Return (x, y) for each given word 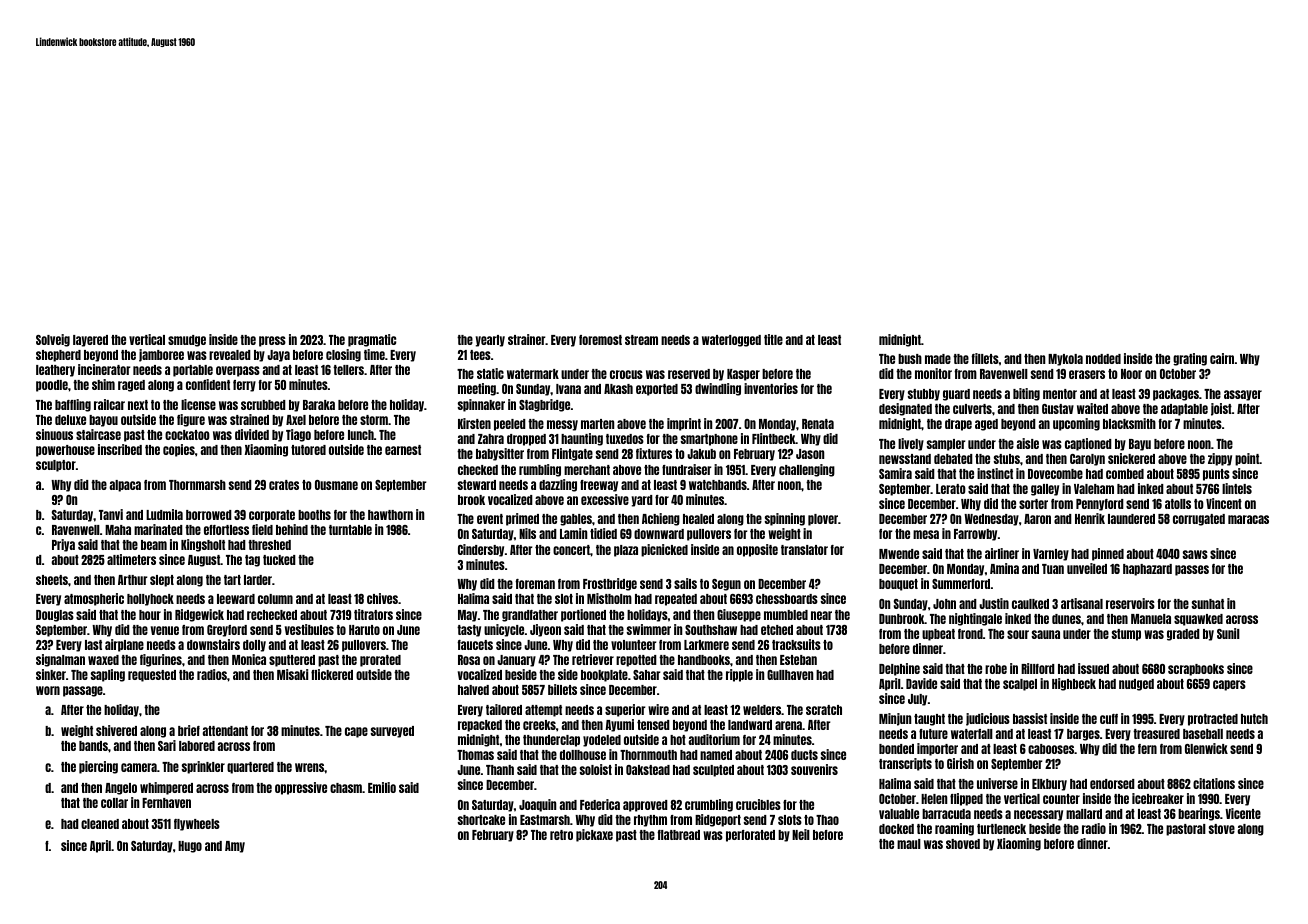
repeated (676, 600)
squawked (1198, 620)
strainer (527, 339)
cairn (1222, 358)
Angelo (121, 789)
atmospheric (94, 599)
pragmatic (372, 340)
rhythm (650, 821)
